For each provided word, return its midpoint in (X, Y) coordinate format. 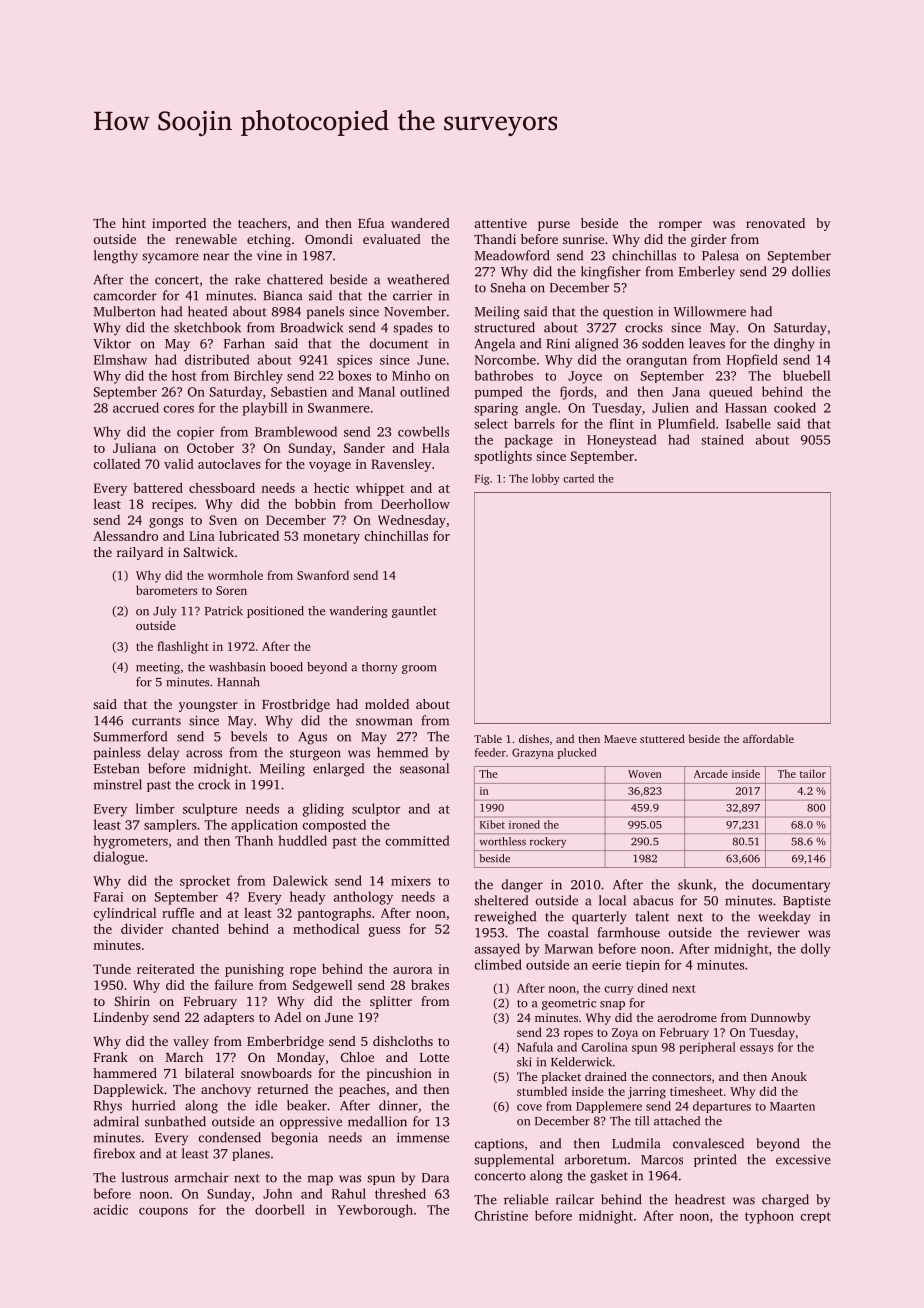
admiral (116, 1121)
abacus (653, 900)
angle (541, 409)
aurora (412, 970)
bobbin (315, 504)
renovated (775, 223)
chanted (195, 929)
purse (554, 226)
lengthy (116, 257)
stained (722, 439)
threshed (400, 1193)
